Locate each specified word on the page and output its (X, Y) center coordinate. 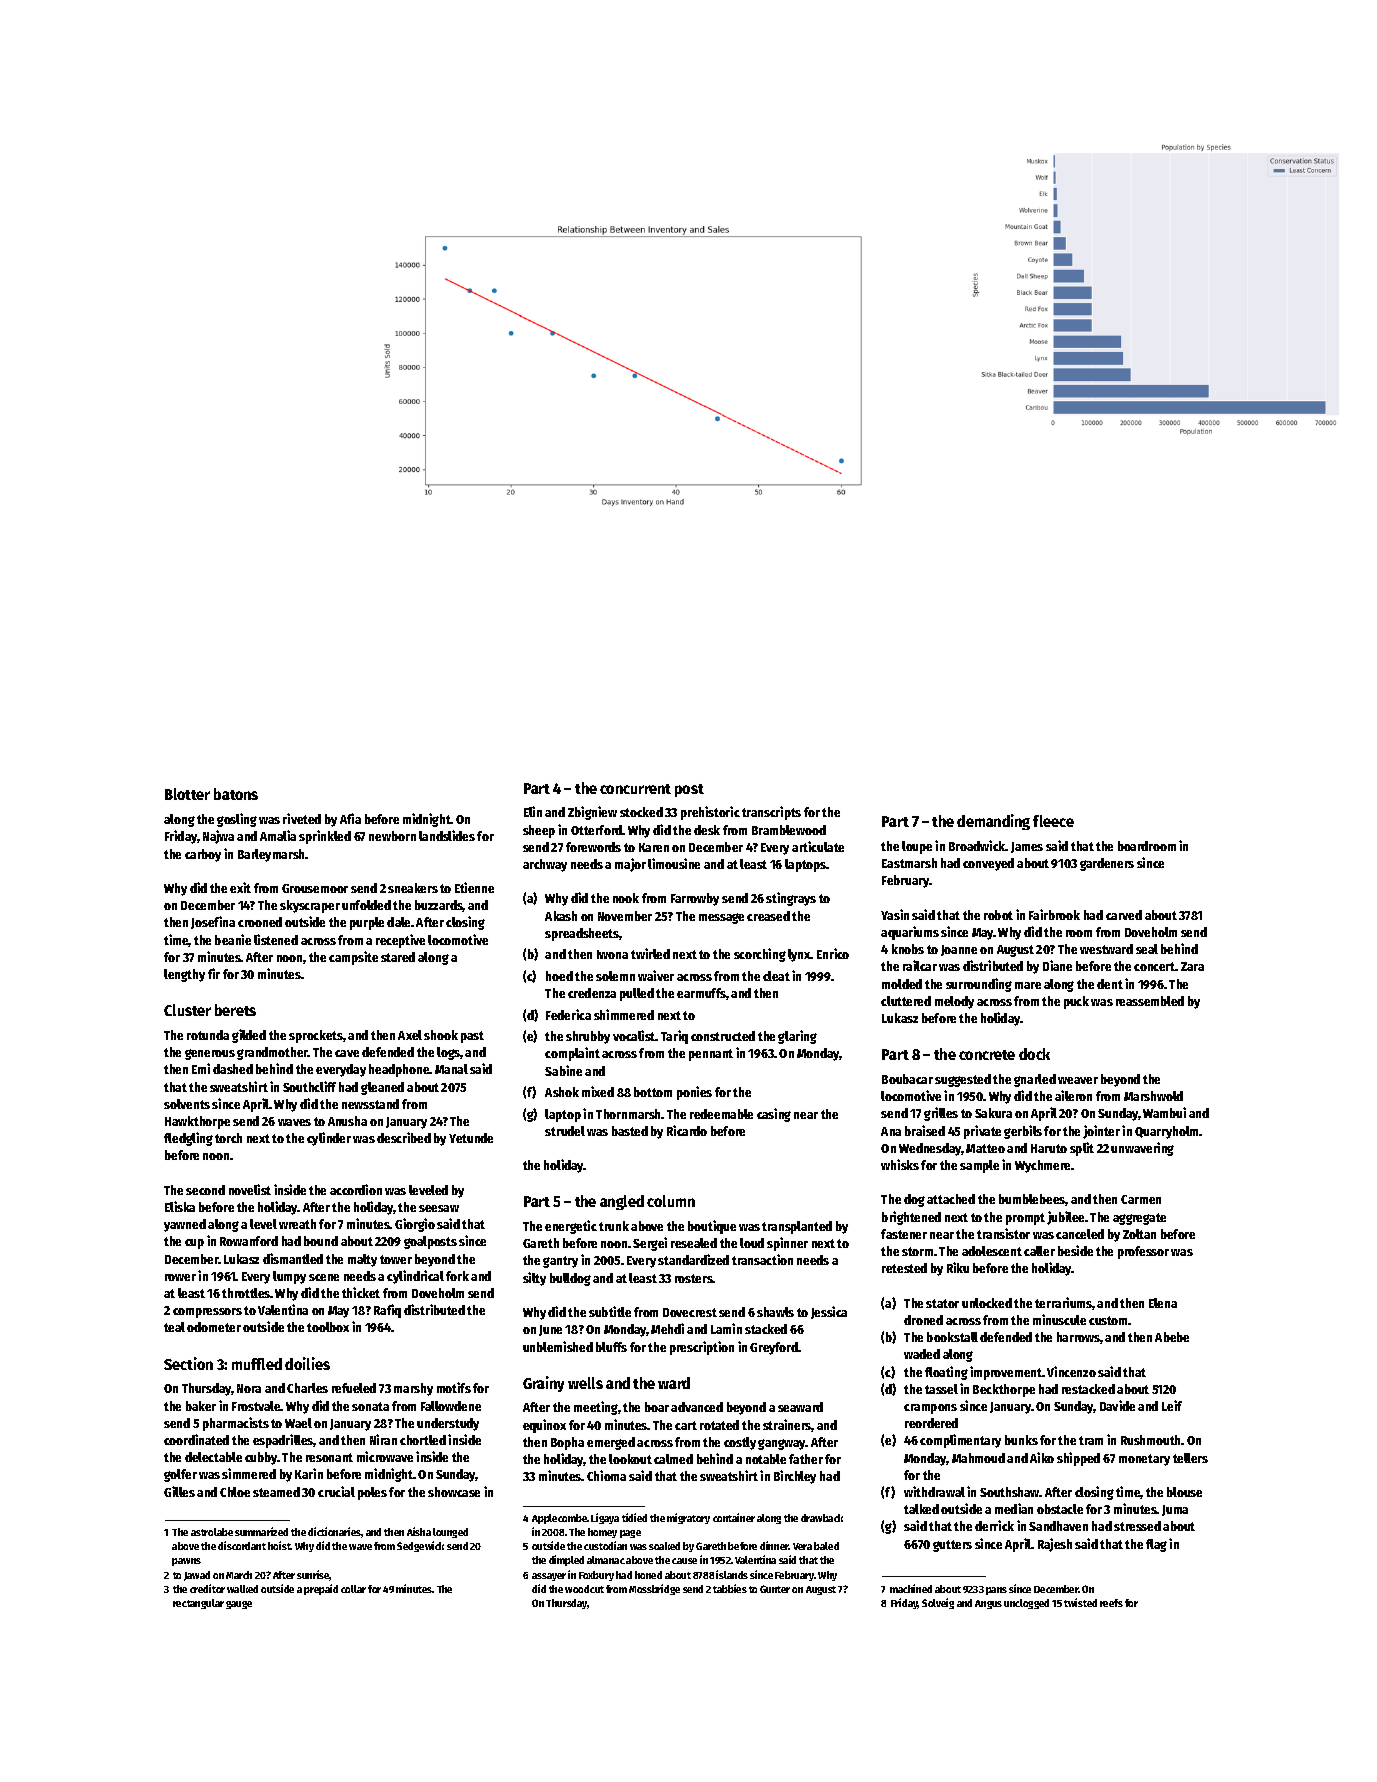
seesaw (439, 1208)
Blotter (187, 794)
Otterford (596, 830)
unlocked (987, 1303)
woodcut (584, 1589)
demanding (993, 822)
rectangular (198, 1604)
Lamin (726, 1328)
